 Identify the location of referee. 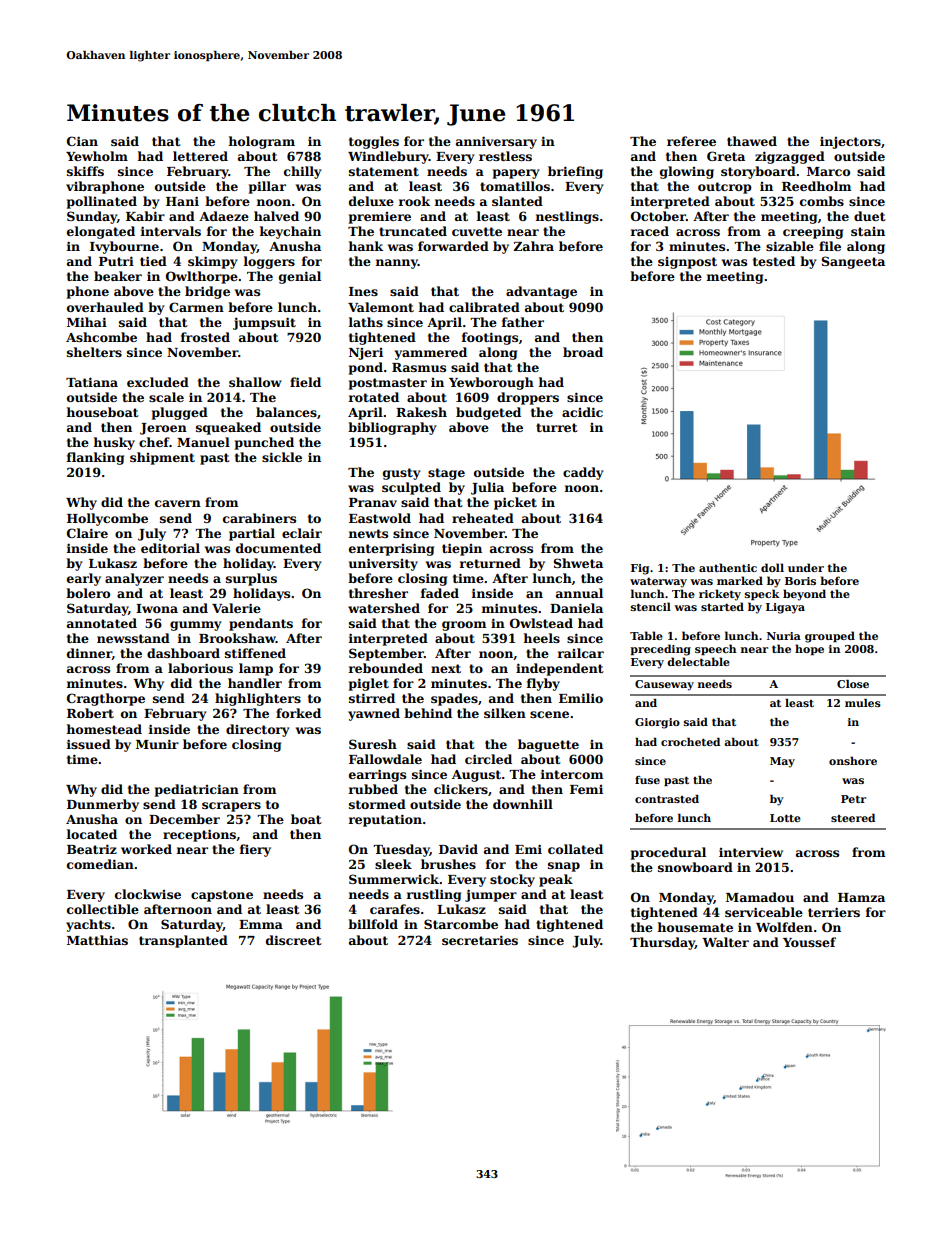
(691, 141).
